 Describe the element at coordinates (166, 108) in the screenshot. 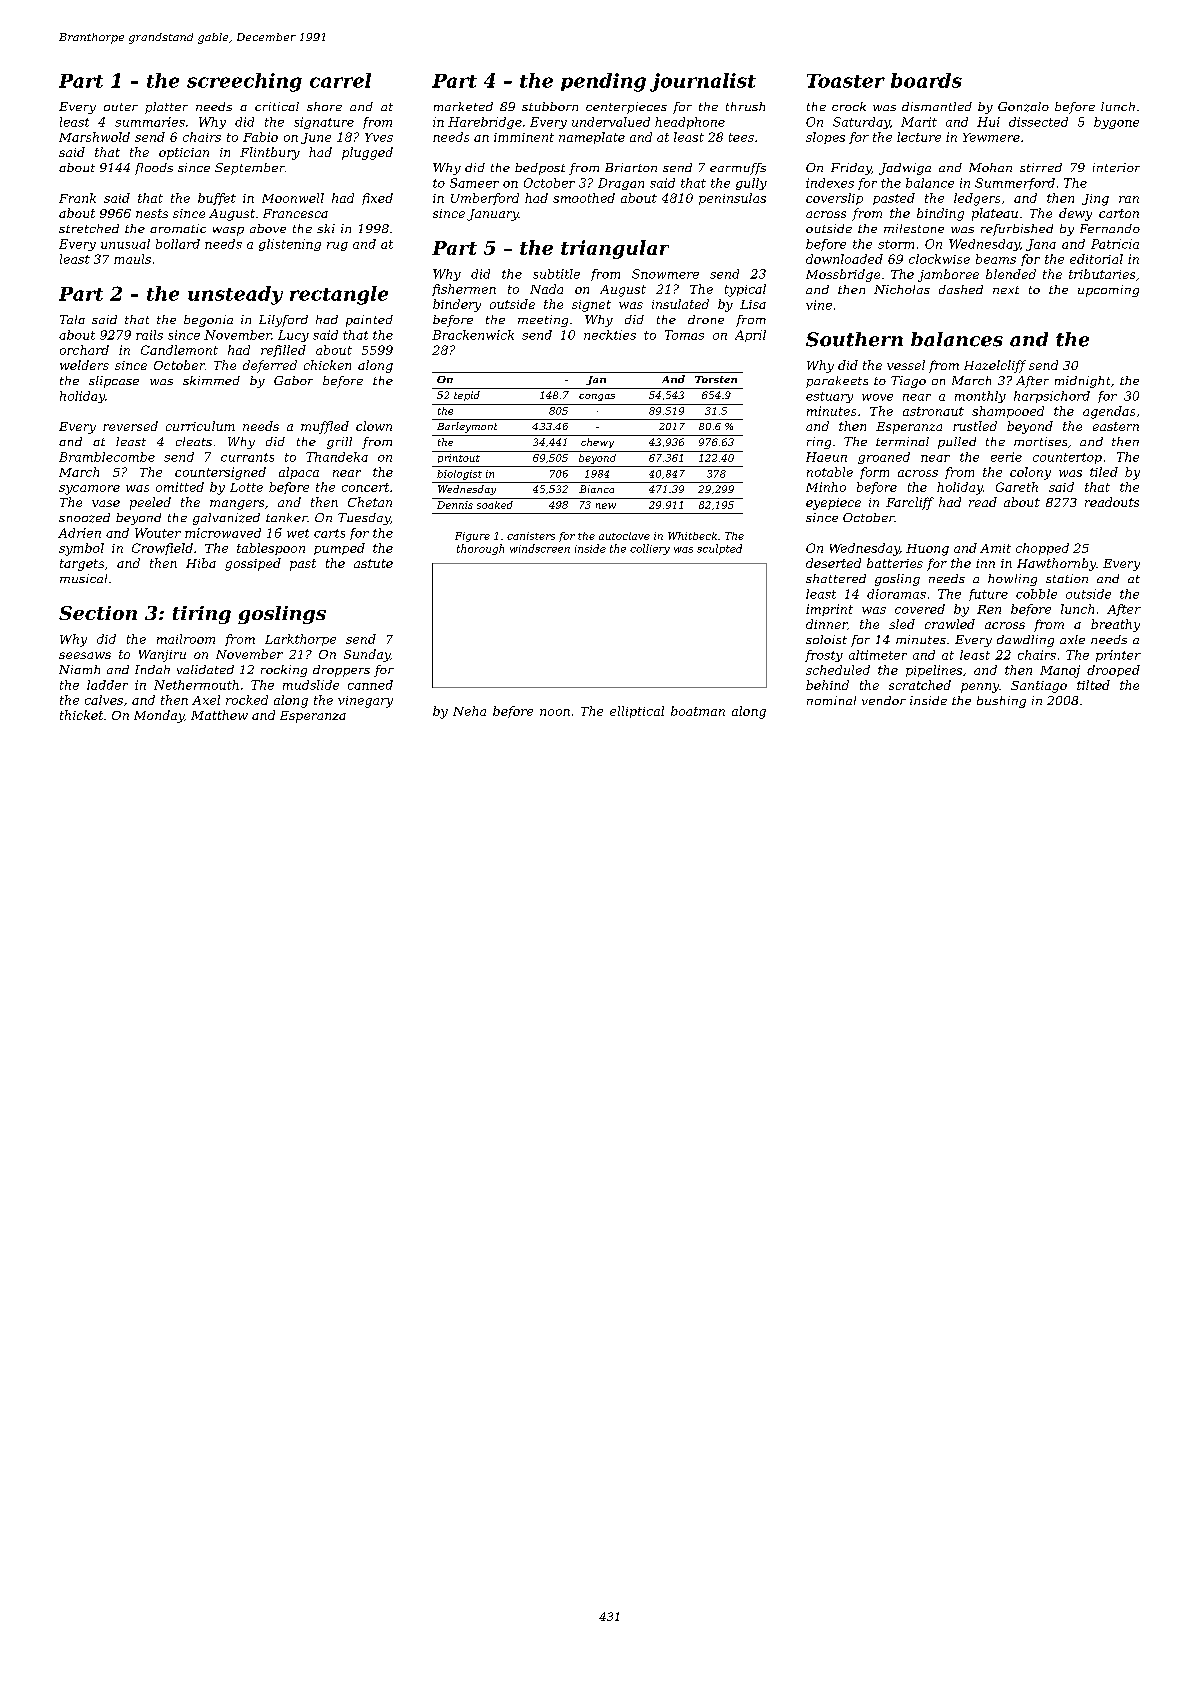

I see `platter` at that location.
